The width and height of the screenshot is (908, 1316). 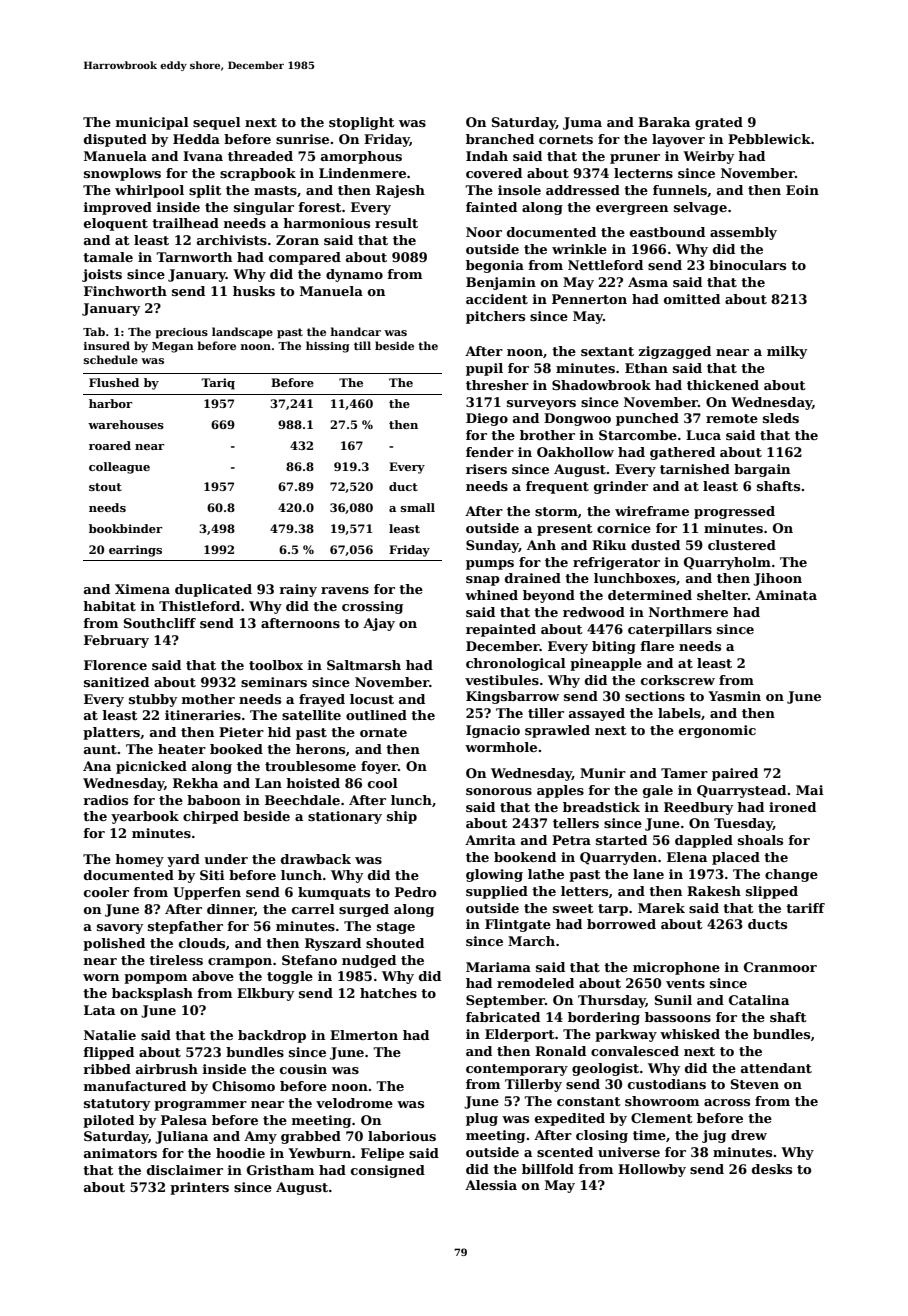 I want to click on fender, so click(x=490, y=452).
